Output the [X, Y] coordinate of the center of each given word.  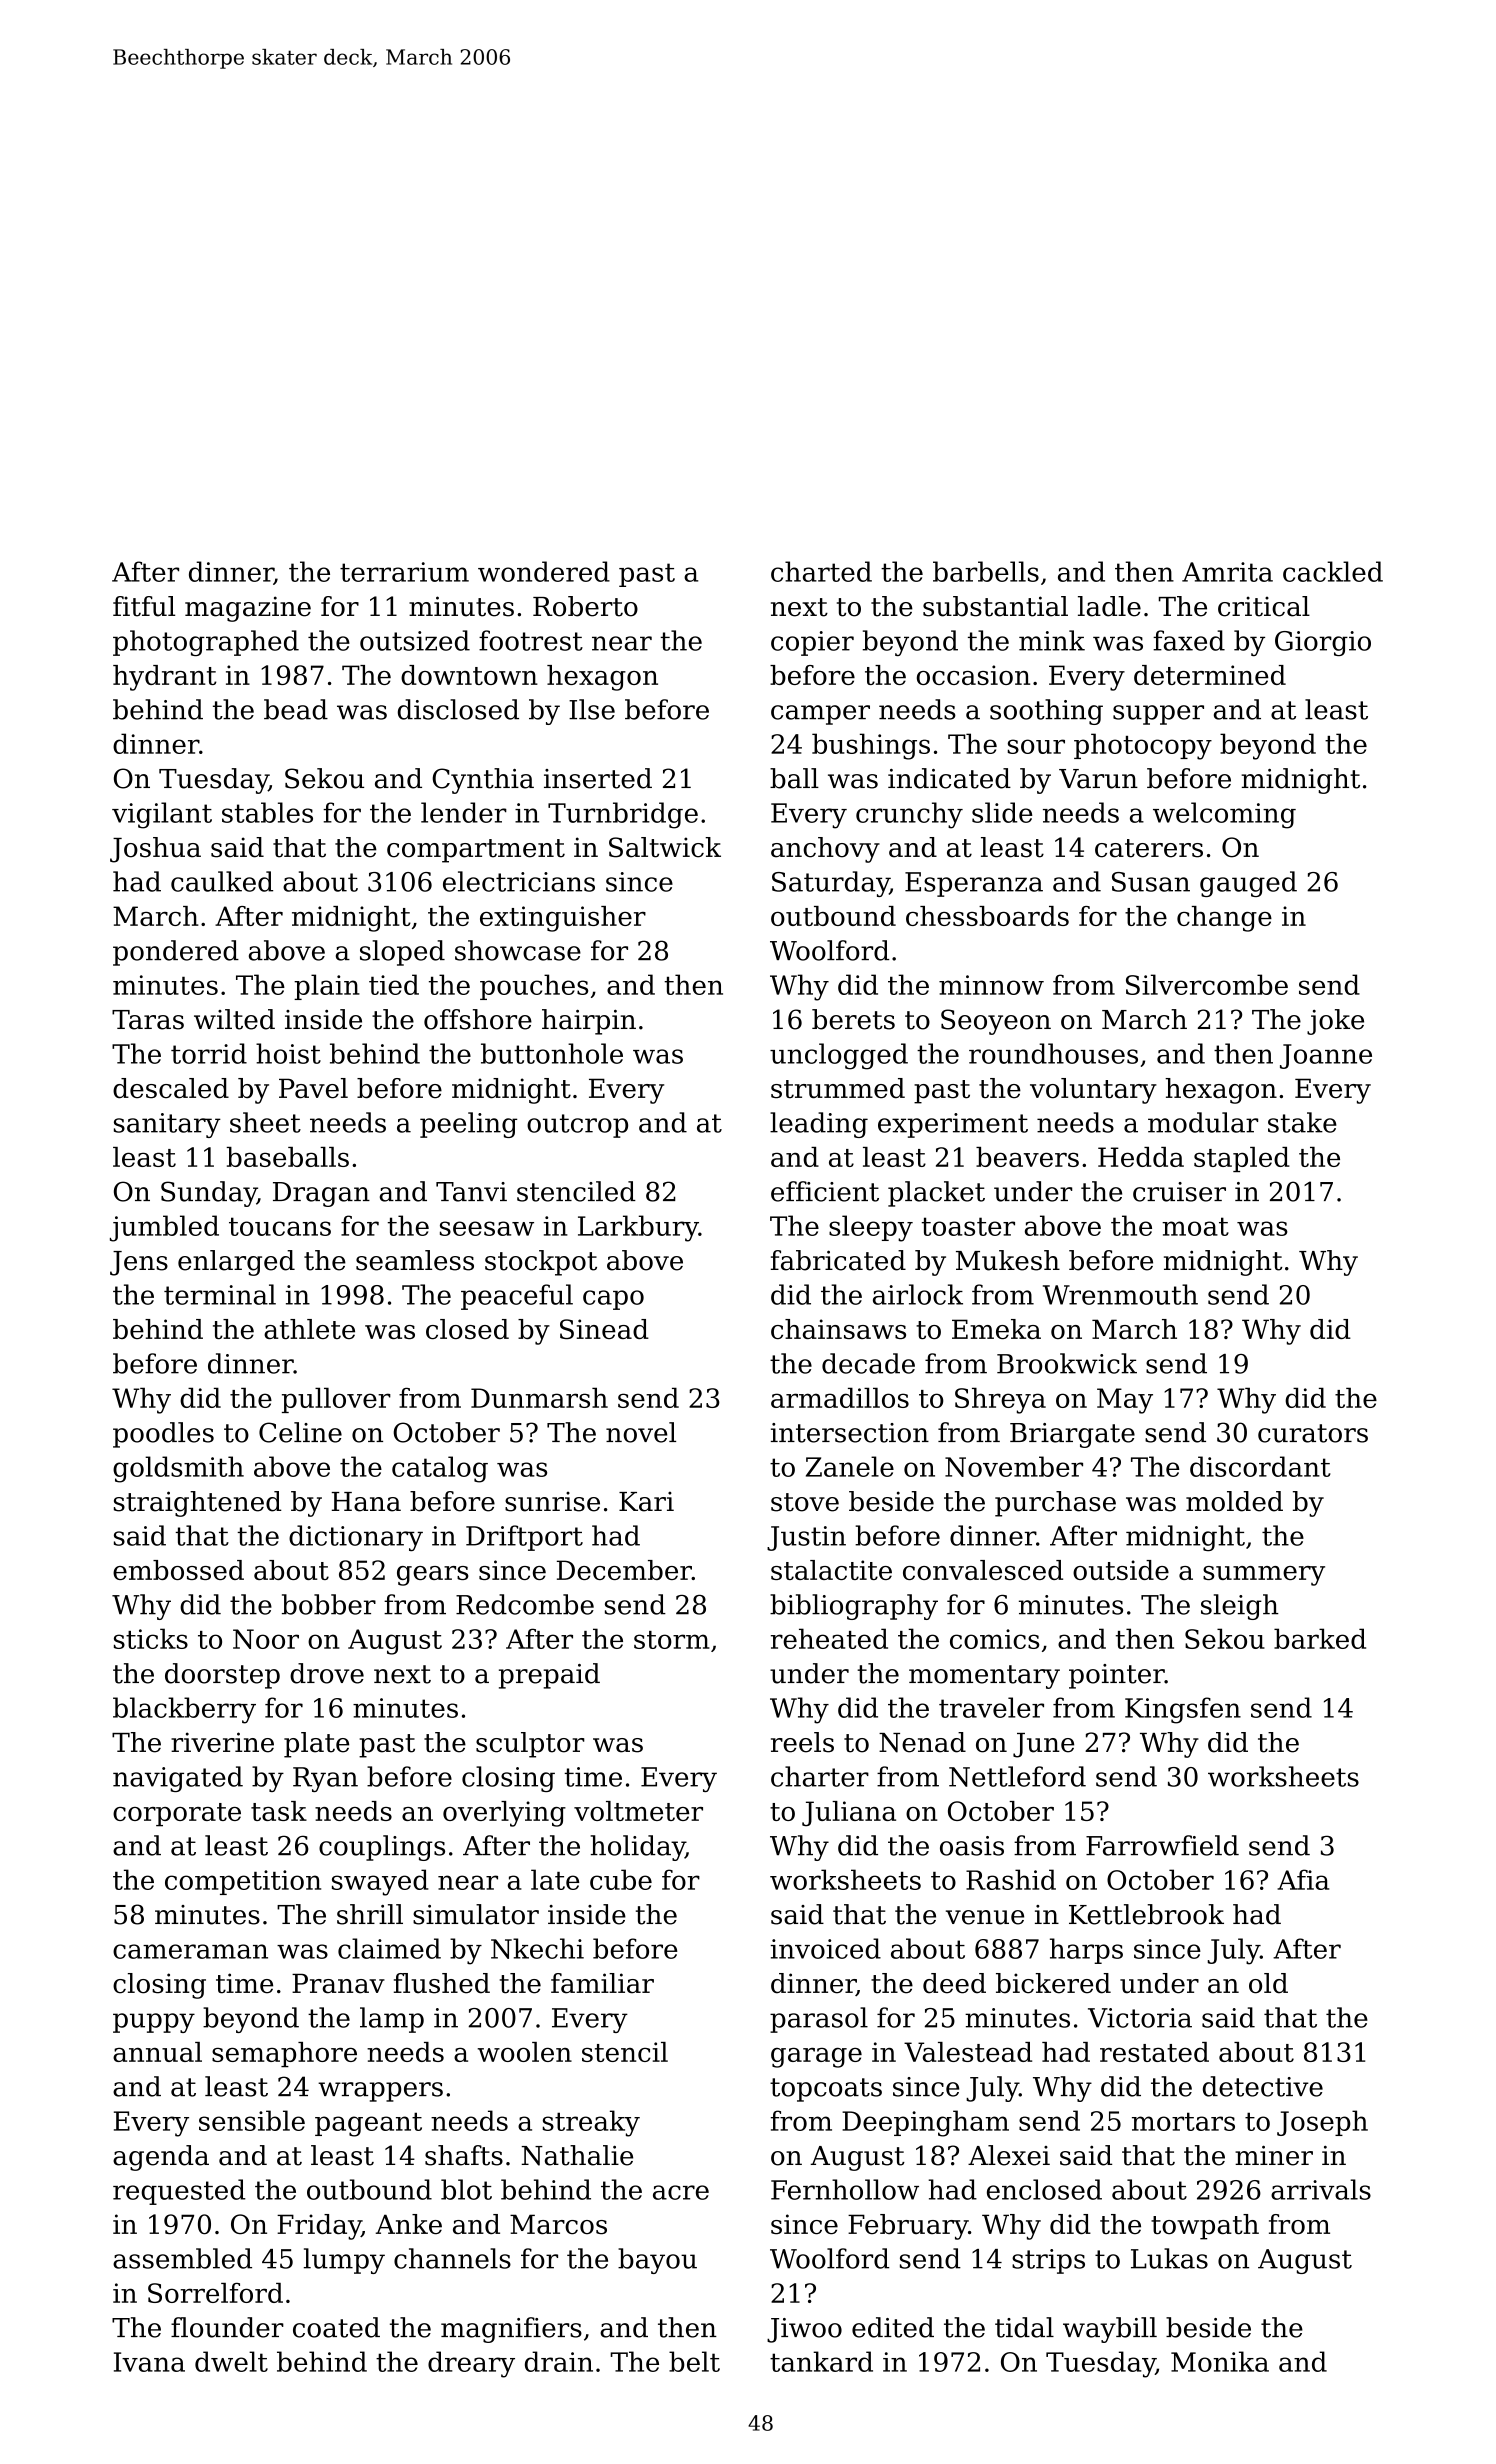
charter [820, 1776]
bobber [329, 1604]
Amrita [1227, 572]
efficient [825, 1191]
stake [1302, 1122]
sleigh [1240, 1607]
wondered [544, 571]
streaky [591, 2123]
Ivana [149, 2362]
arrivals [1321, 2189]
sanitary [167, 1125]
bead [296, 709]
